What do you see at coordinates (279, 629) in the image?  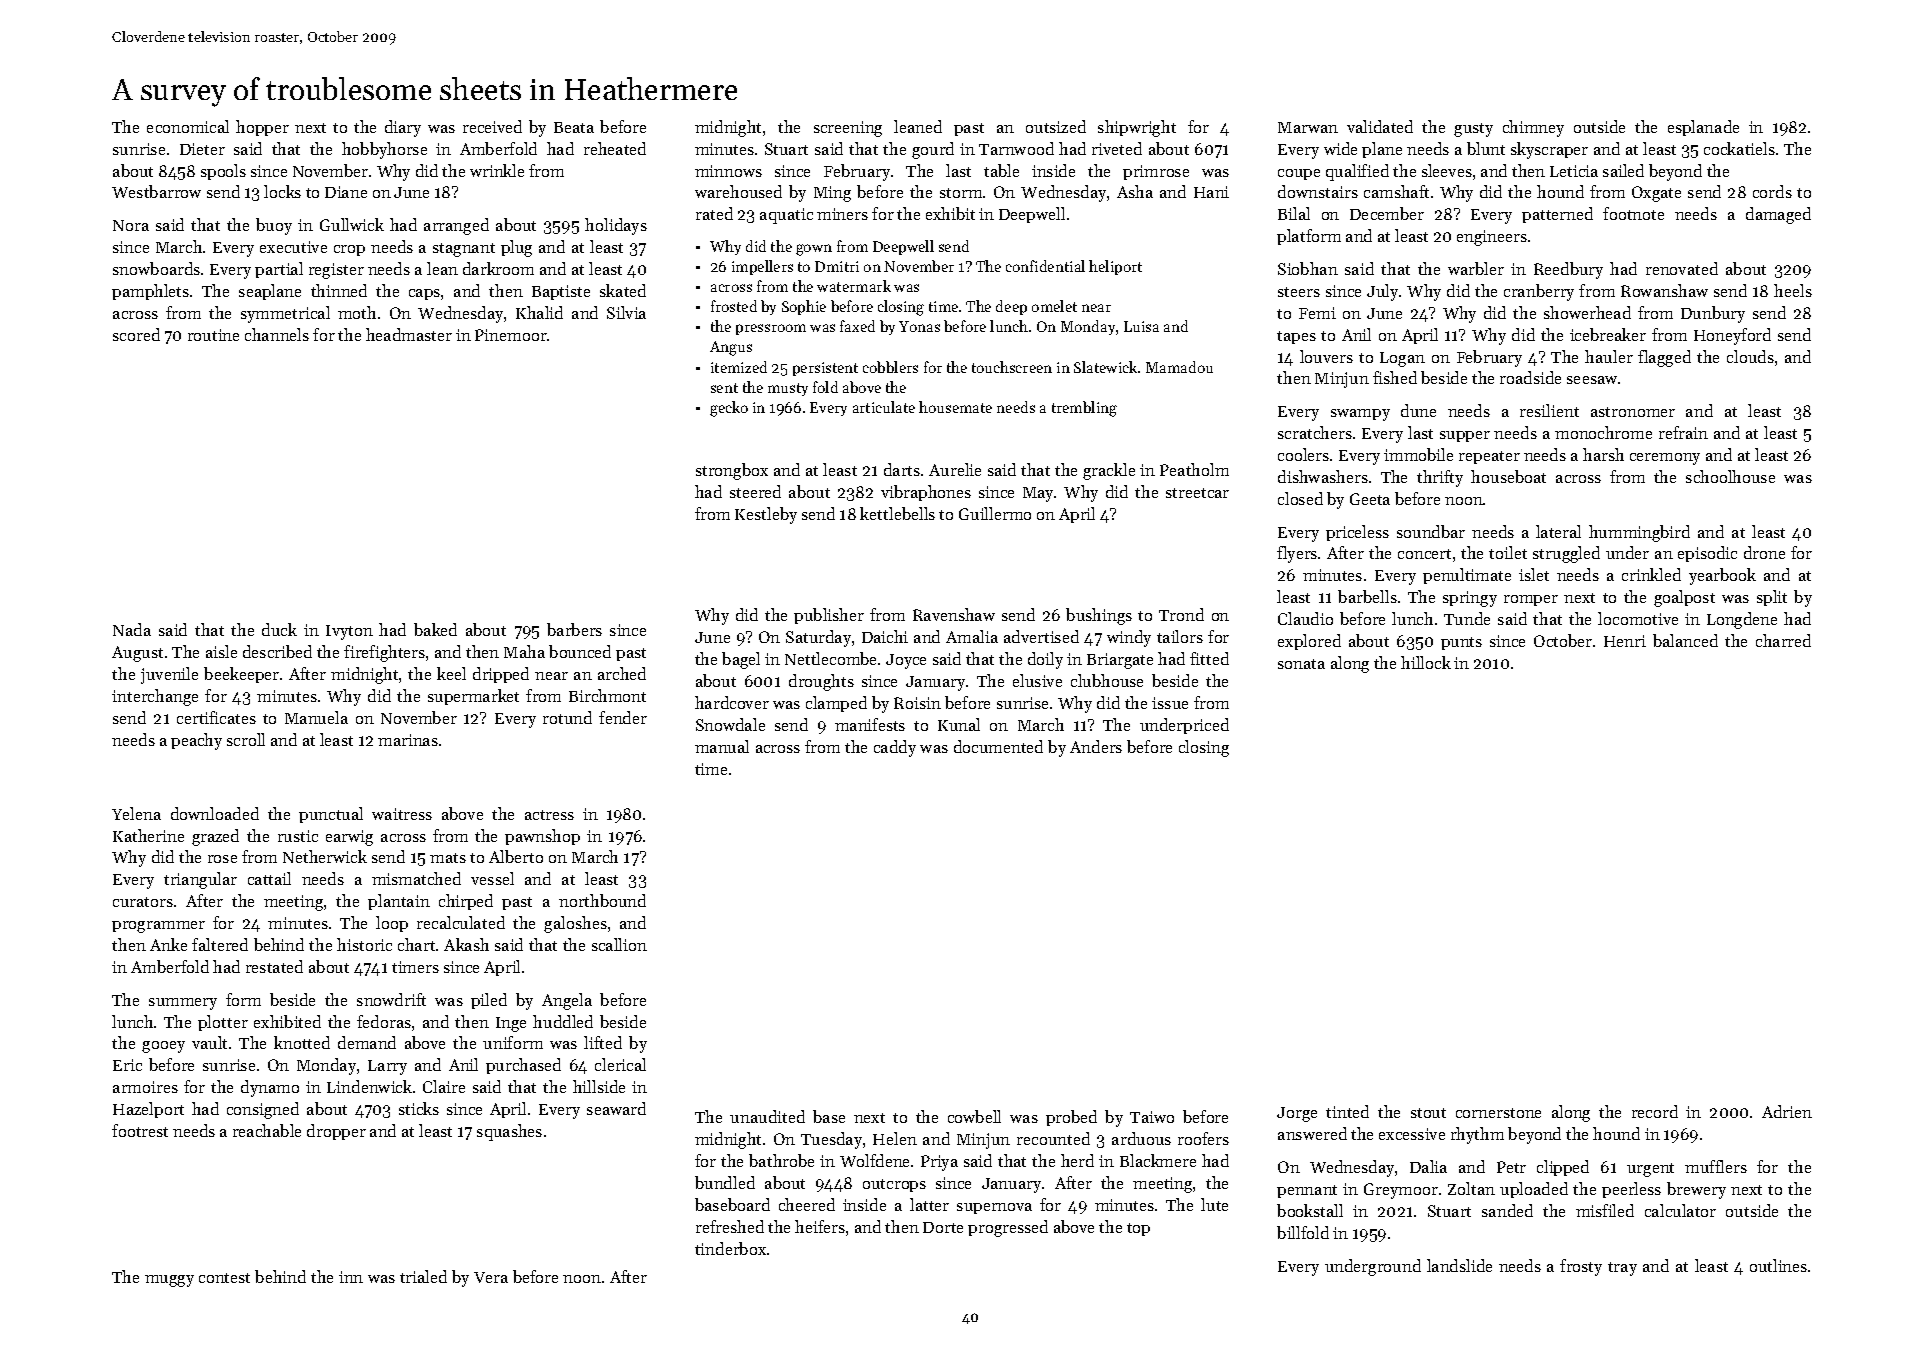 I see `duck` at bounding box center [279, 629].
